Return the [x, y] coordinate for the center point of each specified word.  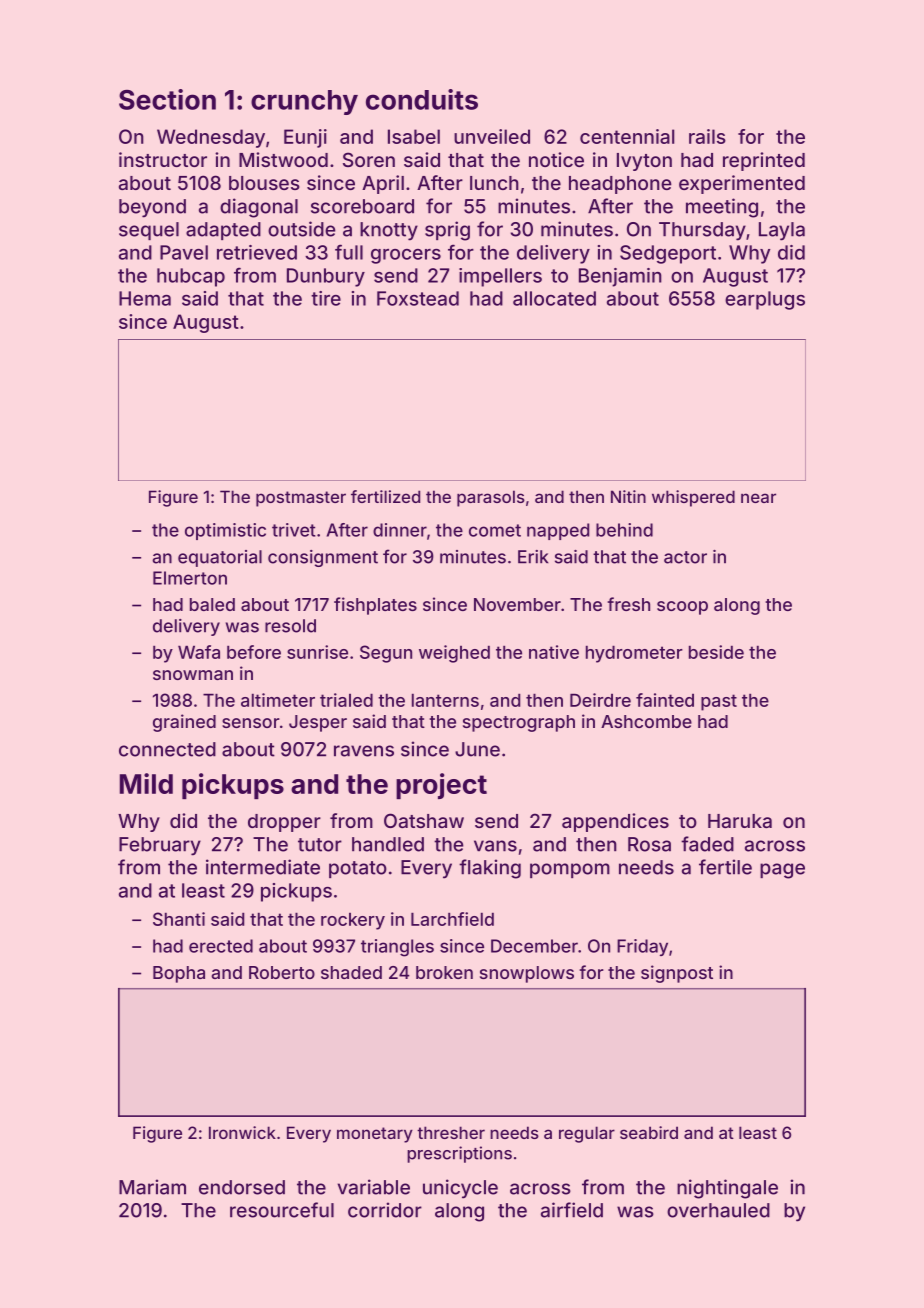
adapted [223, 231]
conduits [422, 99]
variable [374, 1187]
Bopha [179, 974]
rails [707, 136]
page [782, 871]
